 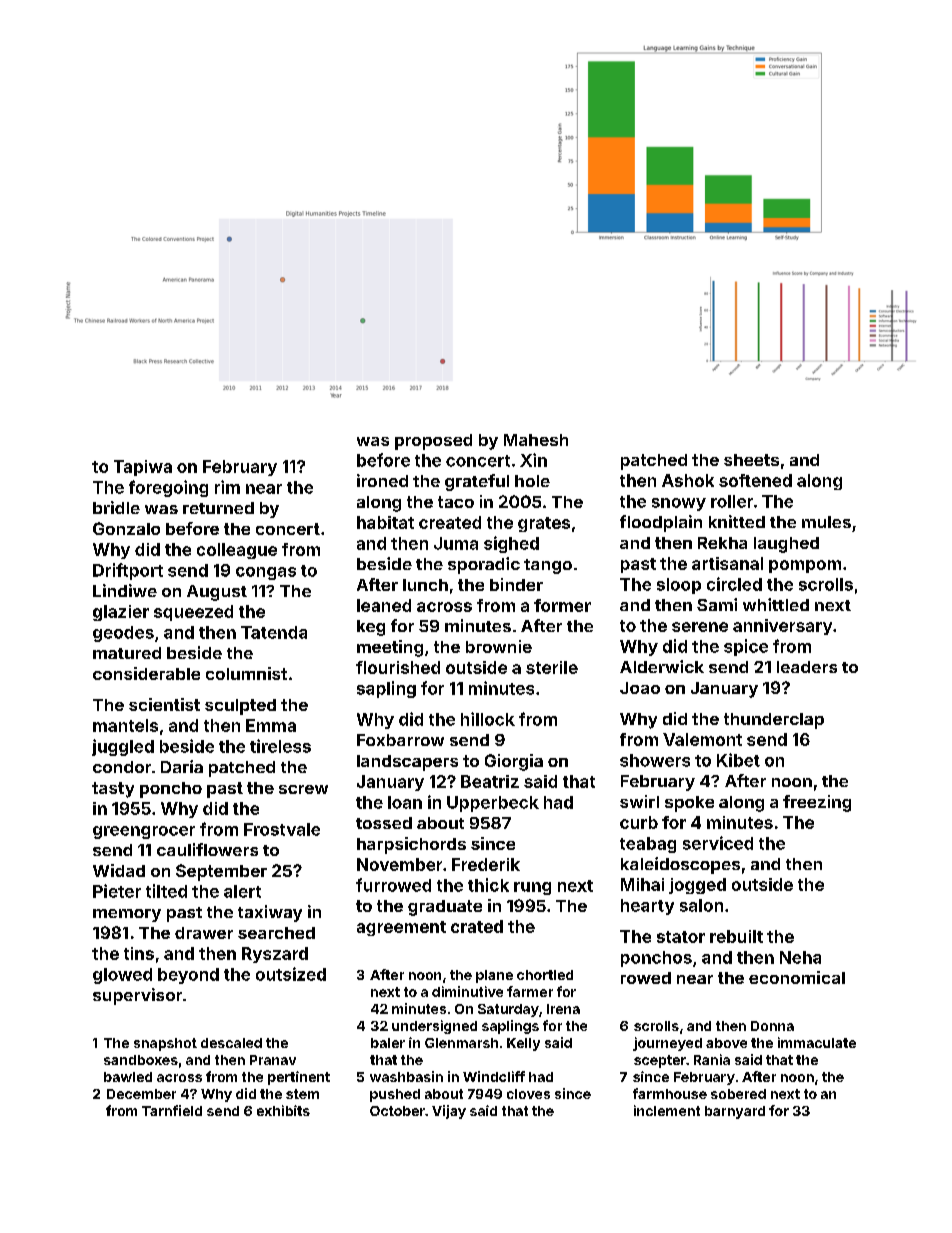 I want to click on considerable, so click(x=146, y=673).
